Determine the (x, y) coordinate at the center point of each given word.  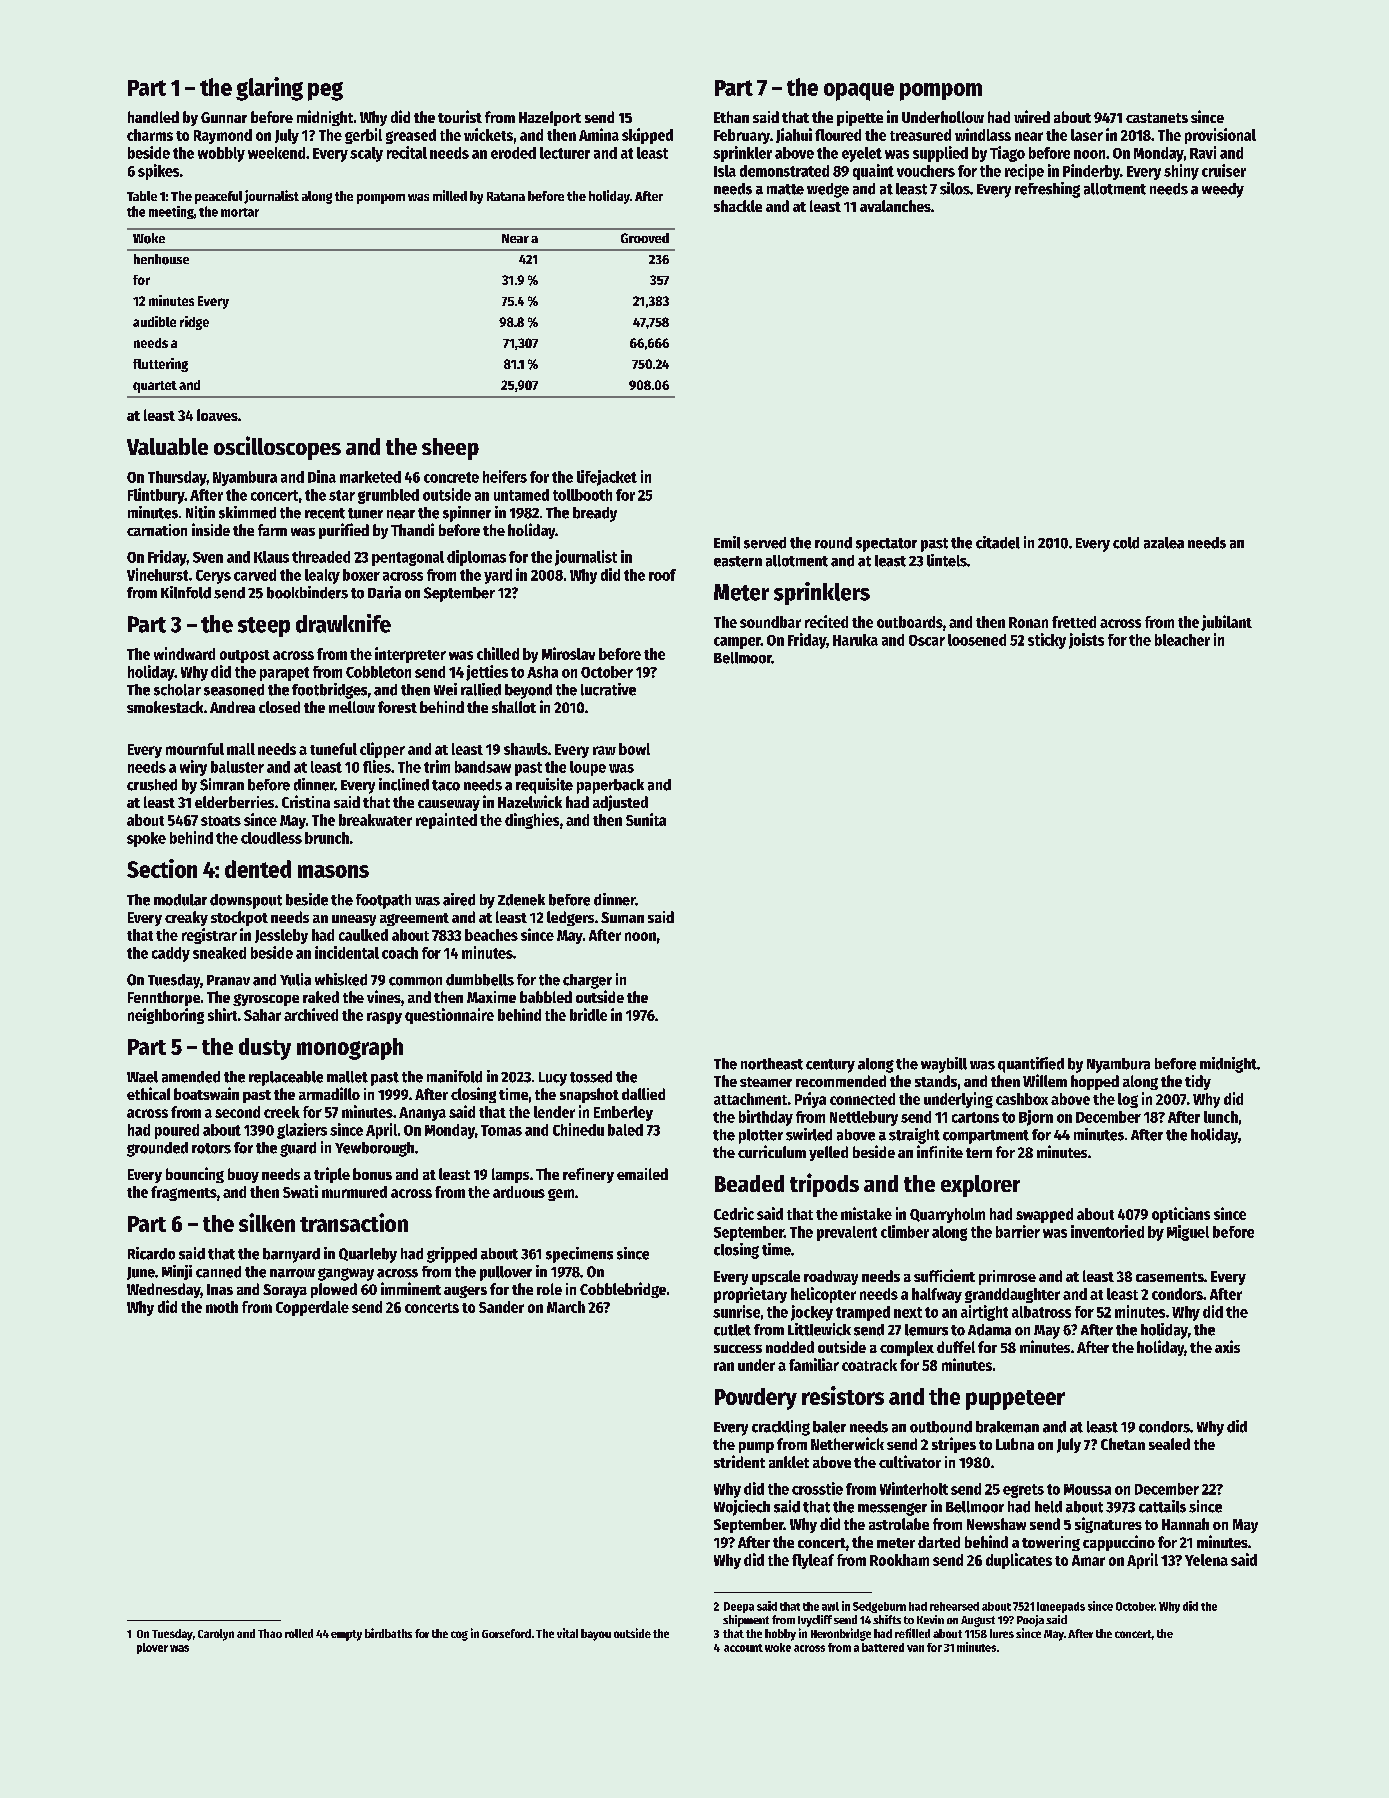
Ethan (731, 117)
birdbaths (388, 1633)
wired (1032, 116)
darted (939, 1542)
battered (883, 1647)
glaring (269, 89)
